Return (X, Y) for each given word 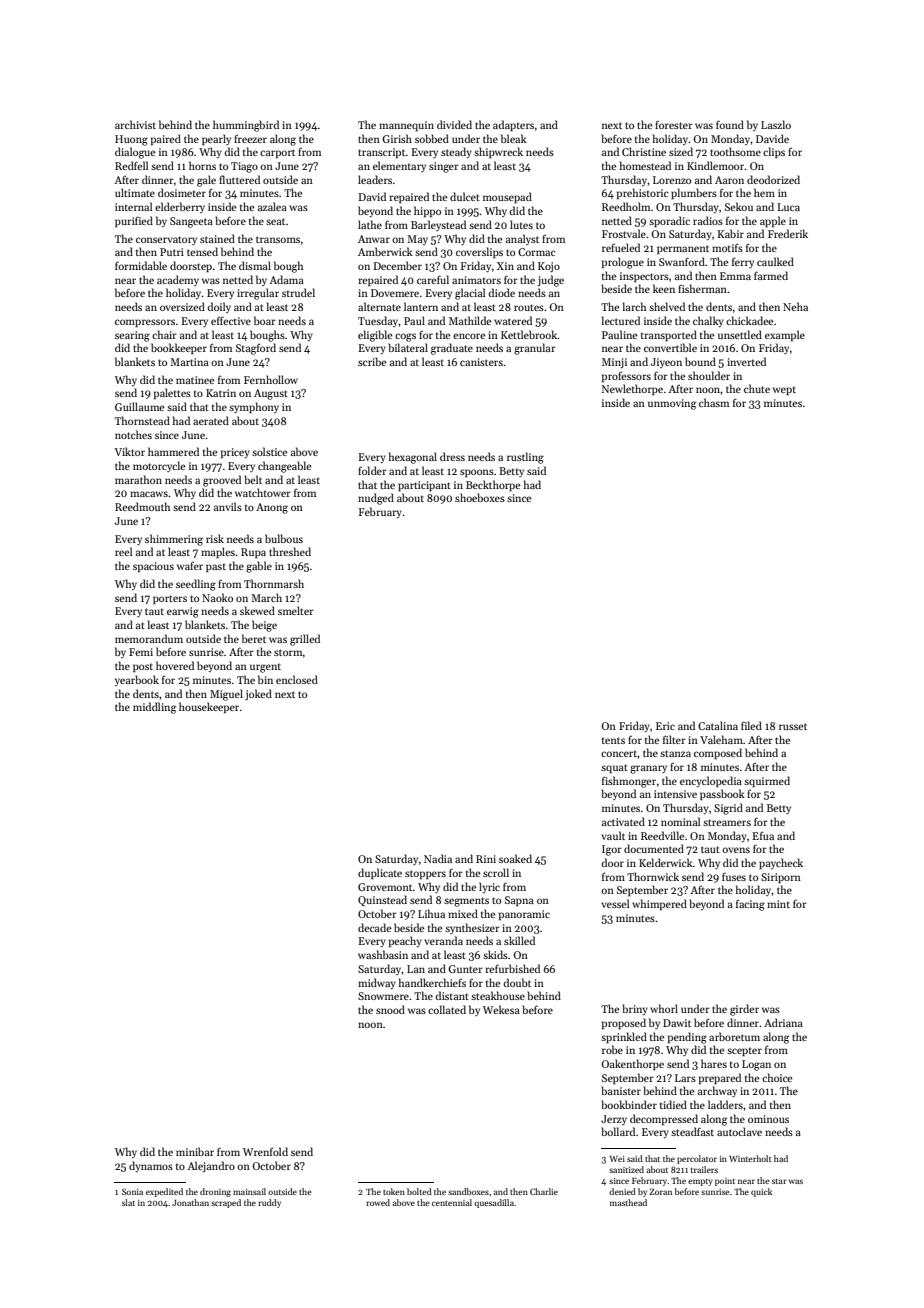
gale (206, 181)
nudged (376, 499)
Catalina (718, 725)
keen (664, 288)
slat (128, 1202)
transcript (381, 153)
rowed (378, 1202)
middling (154, 708)
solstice (269, 451)
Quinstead (382, 900)
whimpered (659, 904)
